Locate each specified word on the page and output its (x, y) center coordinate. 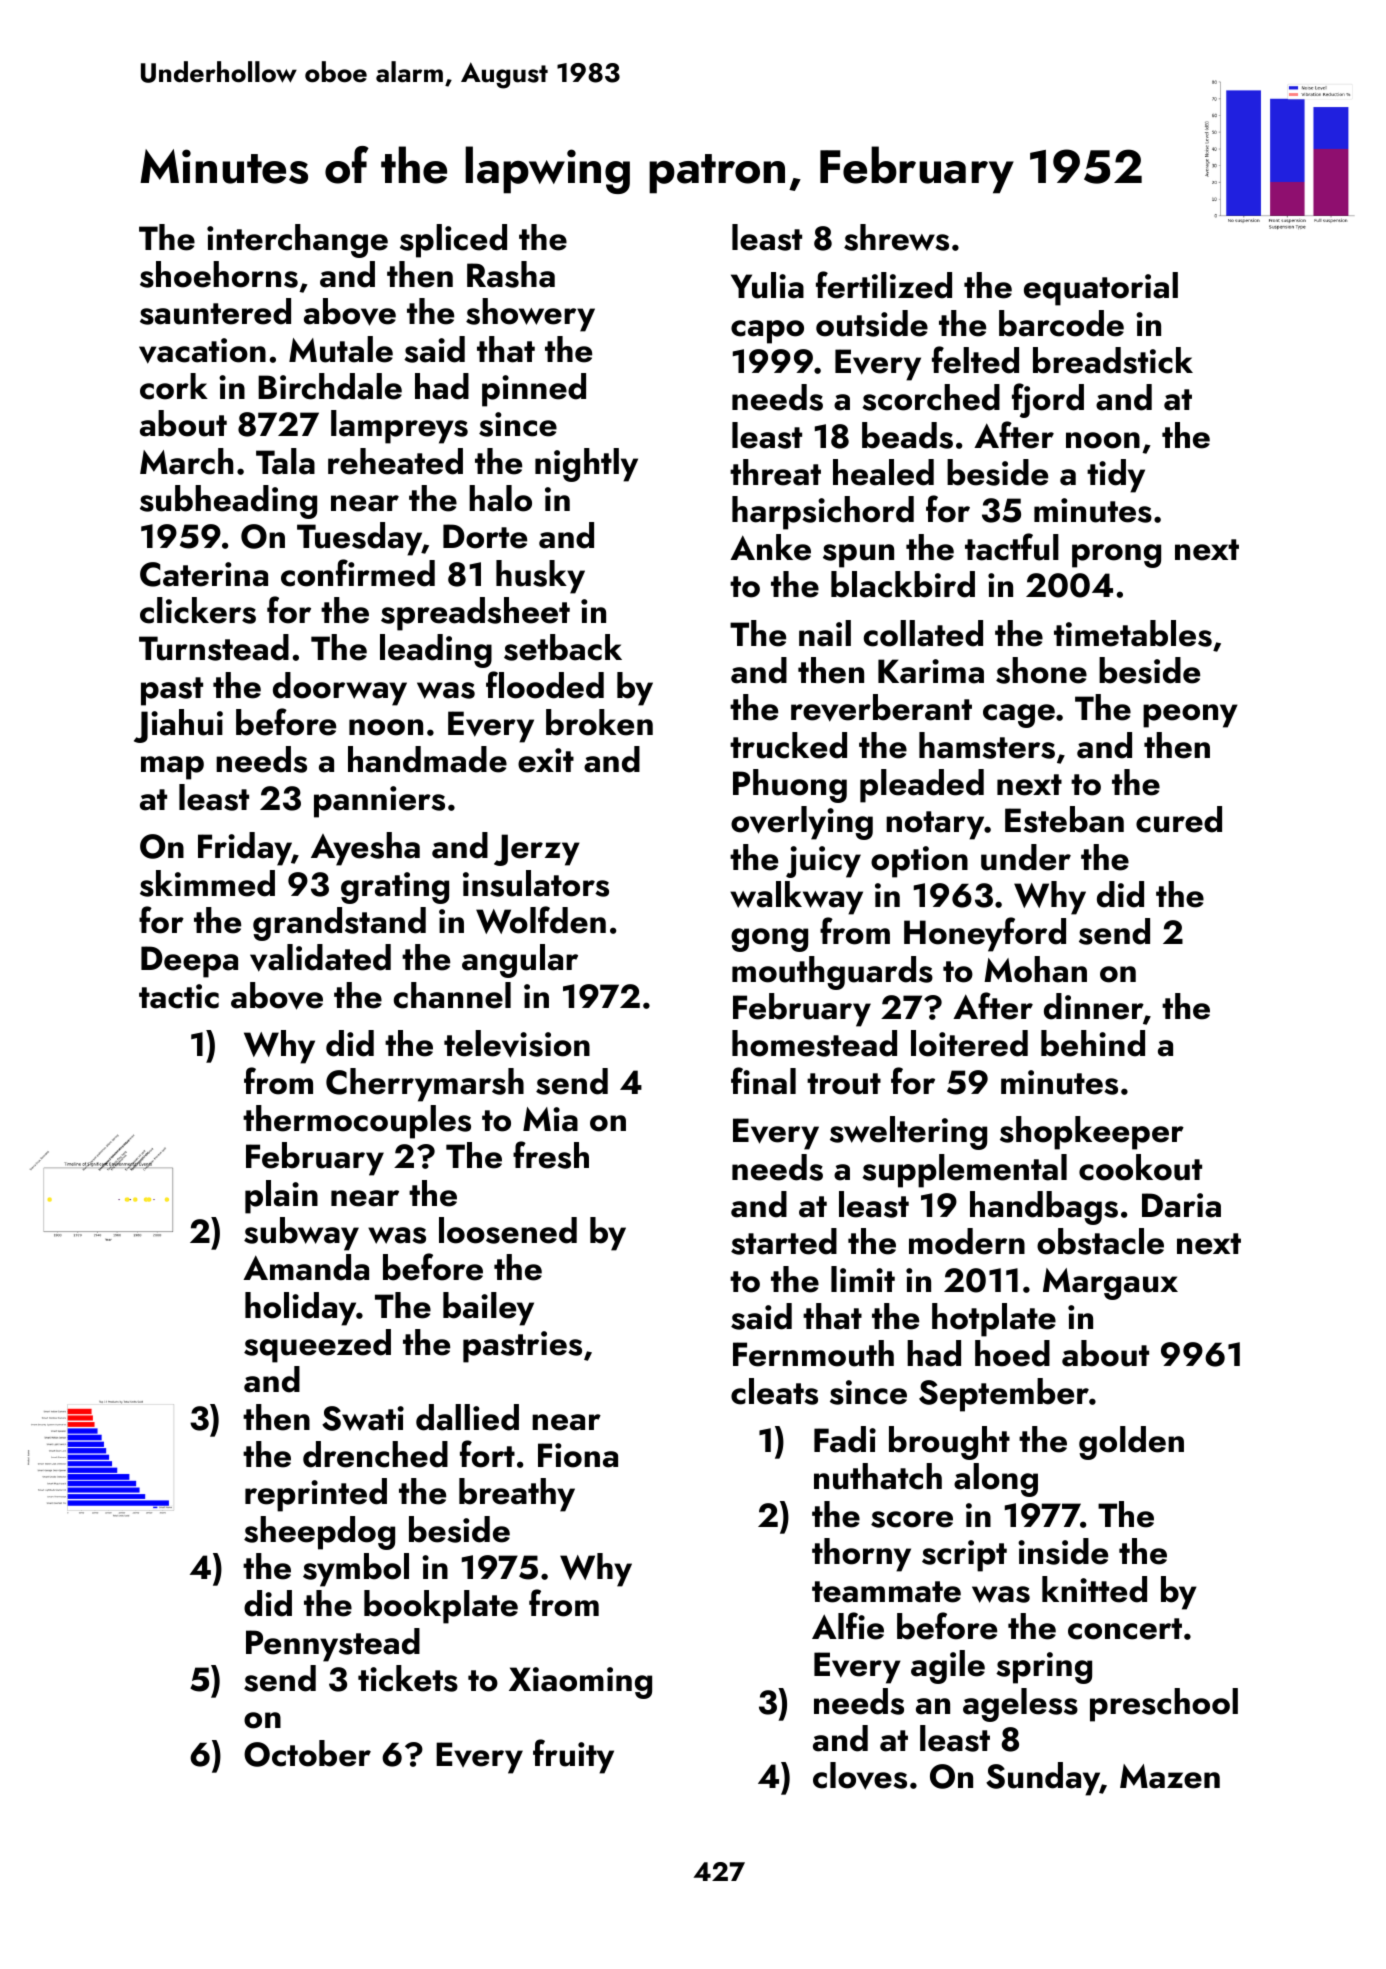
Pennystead (333, 1645)
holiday (300, 1309)
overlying (802, 823)
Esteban (1064, 819)
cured (1179, 819)
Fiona (578, 1455)
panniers (379, 802)
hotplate (994, 1320)
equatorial (1101, 289)
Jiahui (178, 726)
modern (967, 1241)
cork (174, 386)
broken (599, 722)
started (784, 1241)
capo (767, 332)
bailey (488, 1309)
